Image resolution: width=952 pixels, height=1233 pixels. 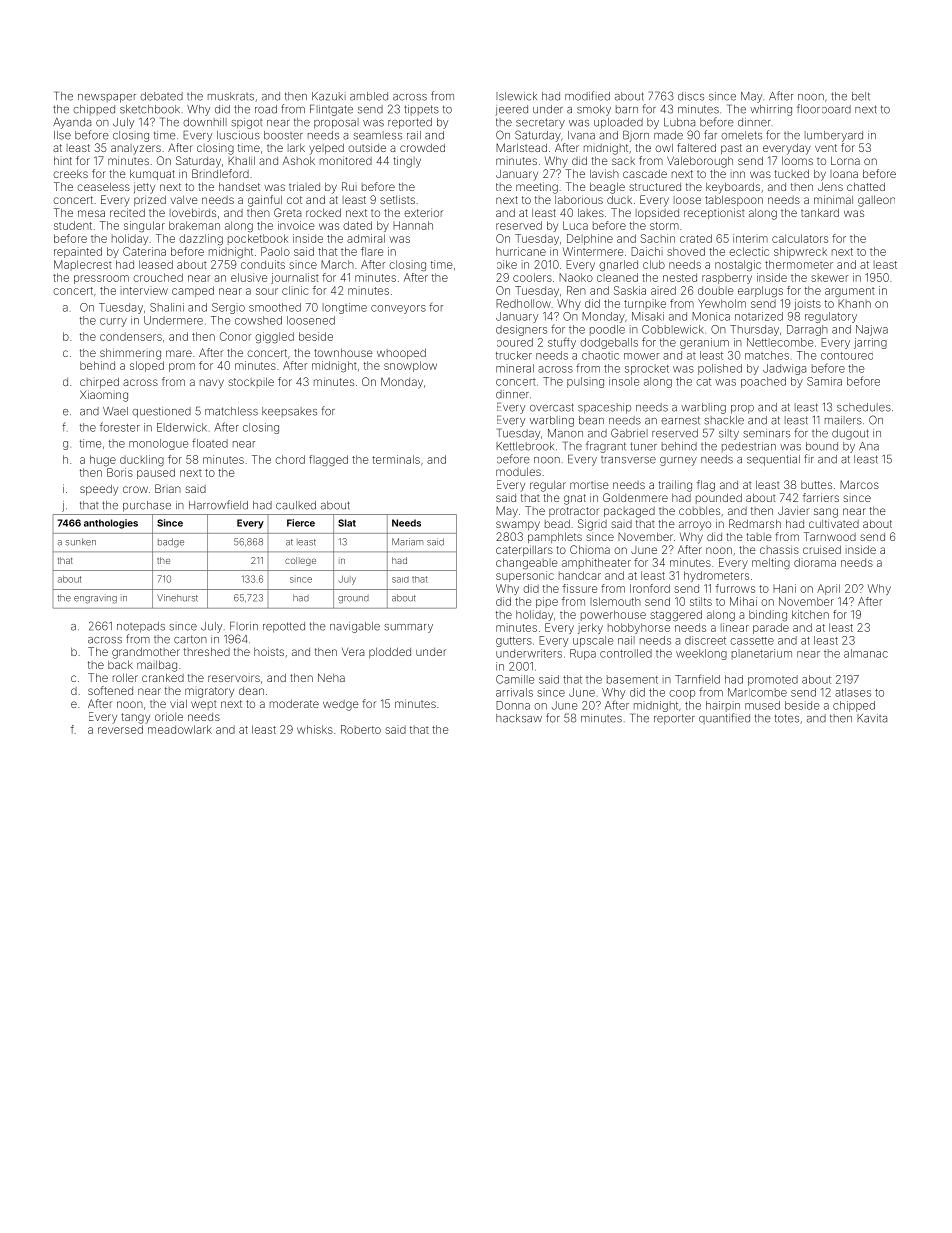 What do you see at coordinates (115, 411) in the screenshot?
I see `Wael` at bounding box center [115, 411].
